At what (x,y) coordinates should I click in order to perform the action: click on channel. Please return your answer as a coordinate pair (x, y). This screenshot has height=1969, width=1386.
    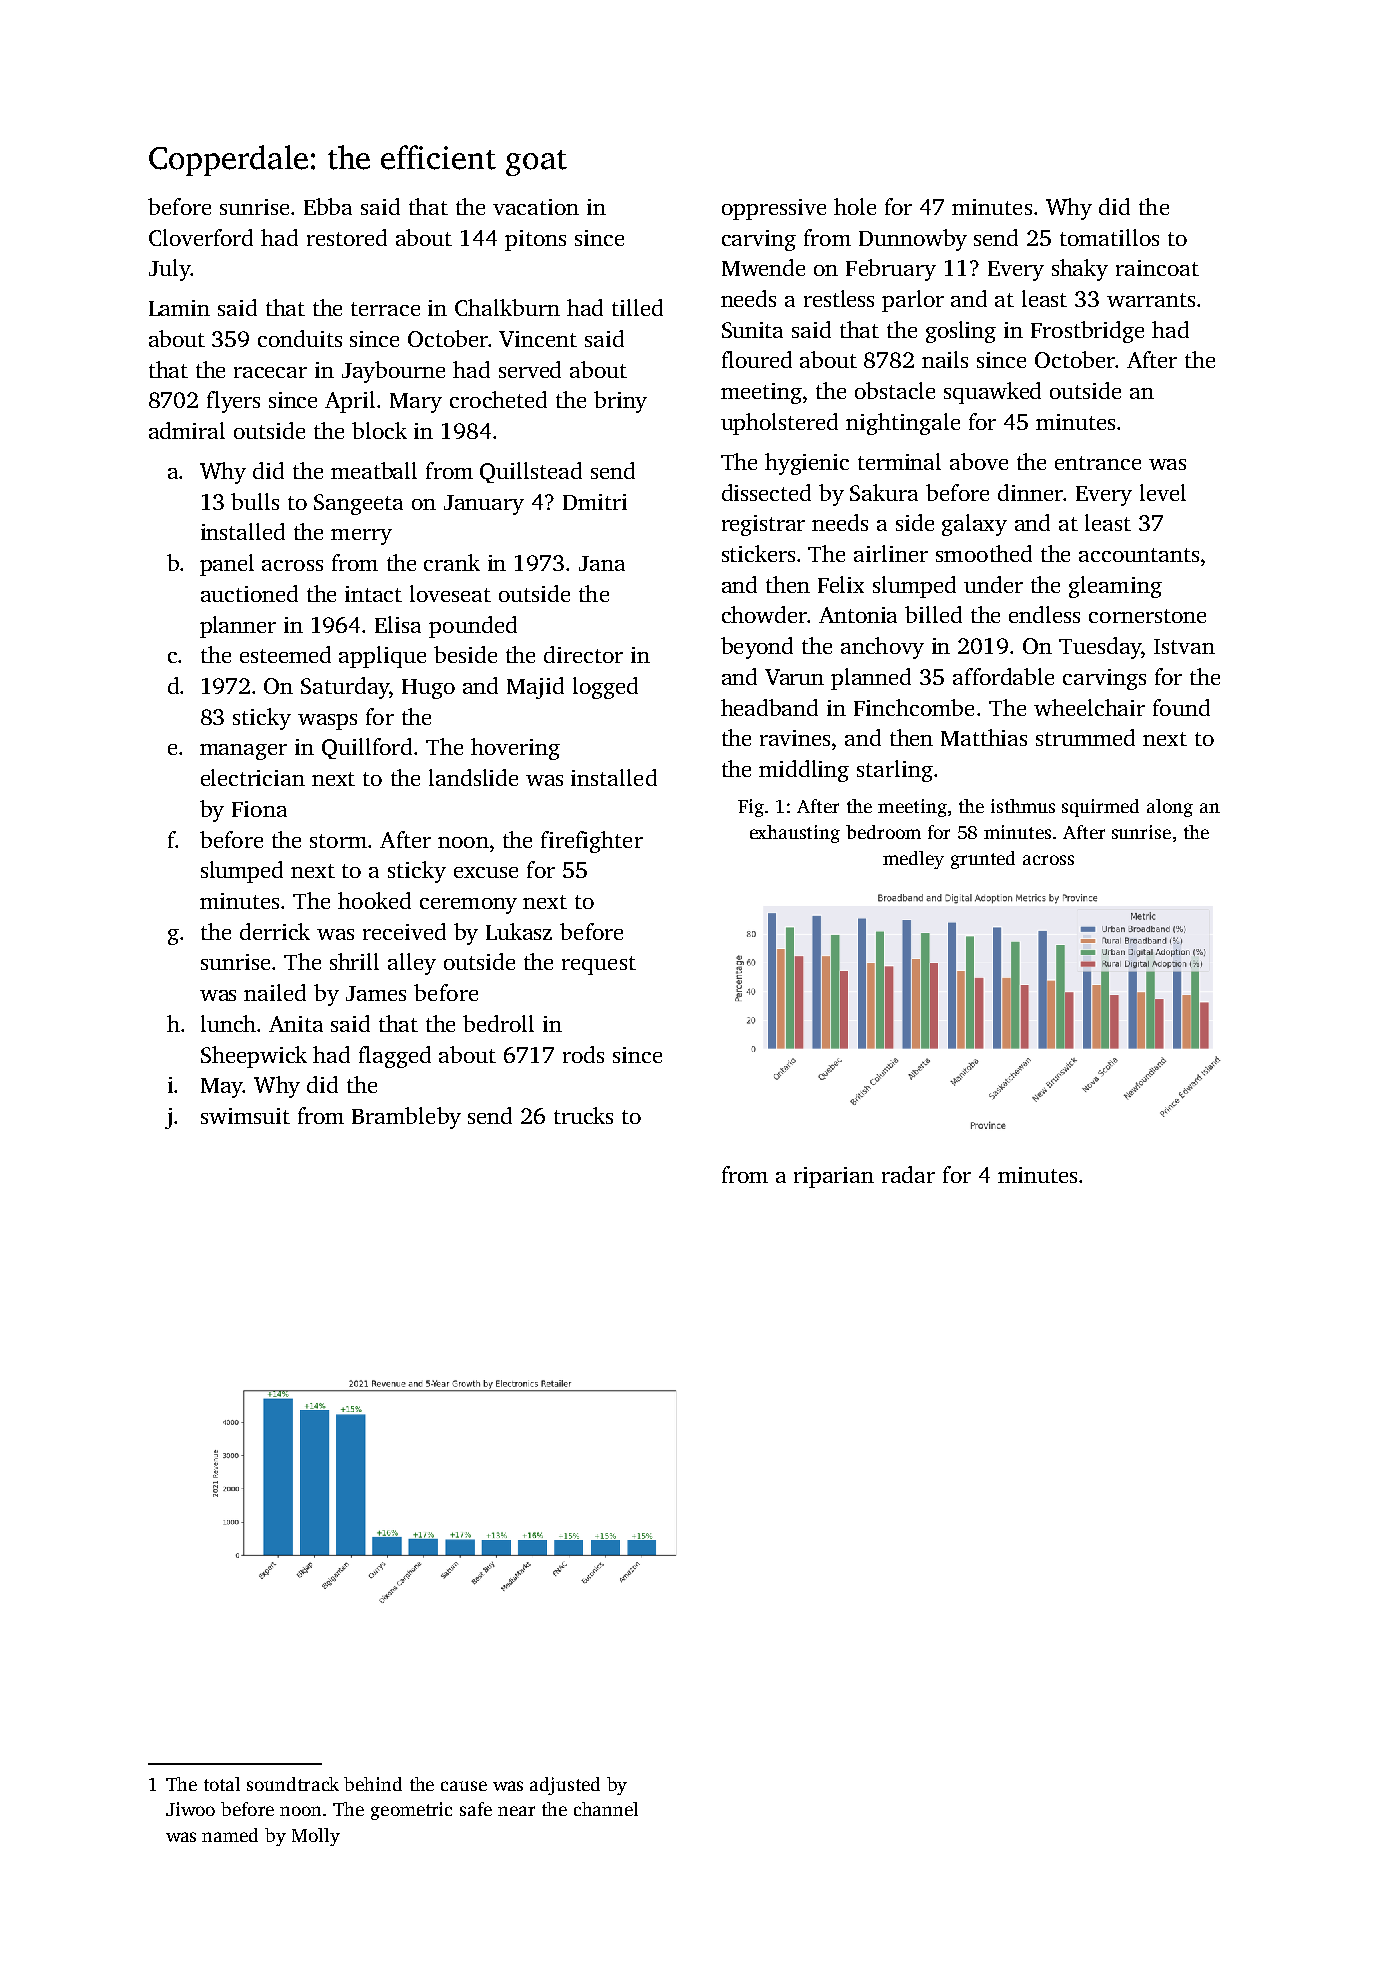
    Looking at the image, I should click on (606, 1809).
